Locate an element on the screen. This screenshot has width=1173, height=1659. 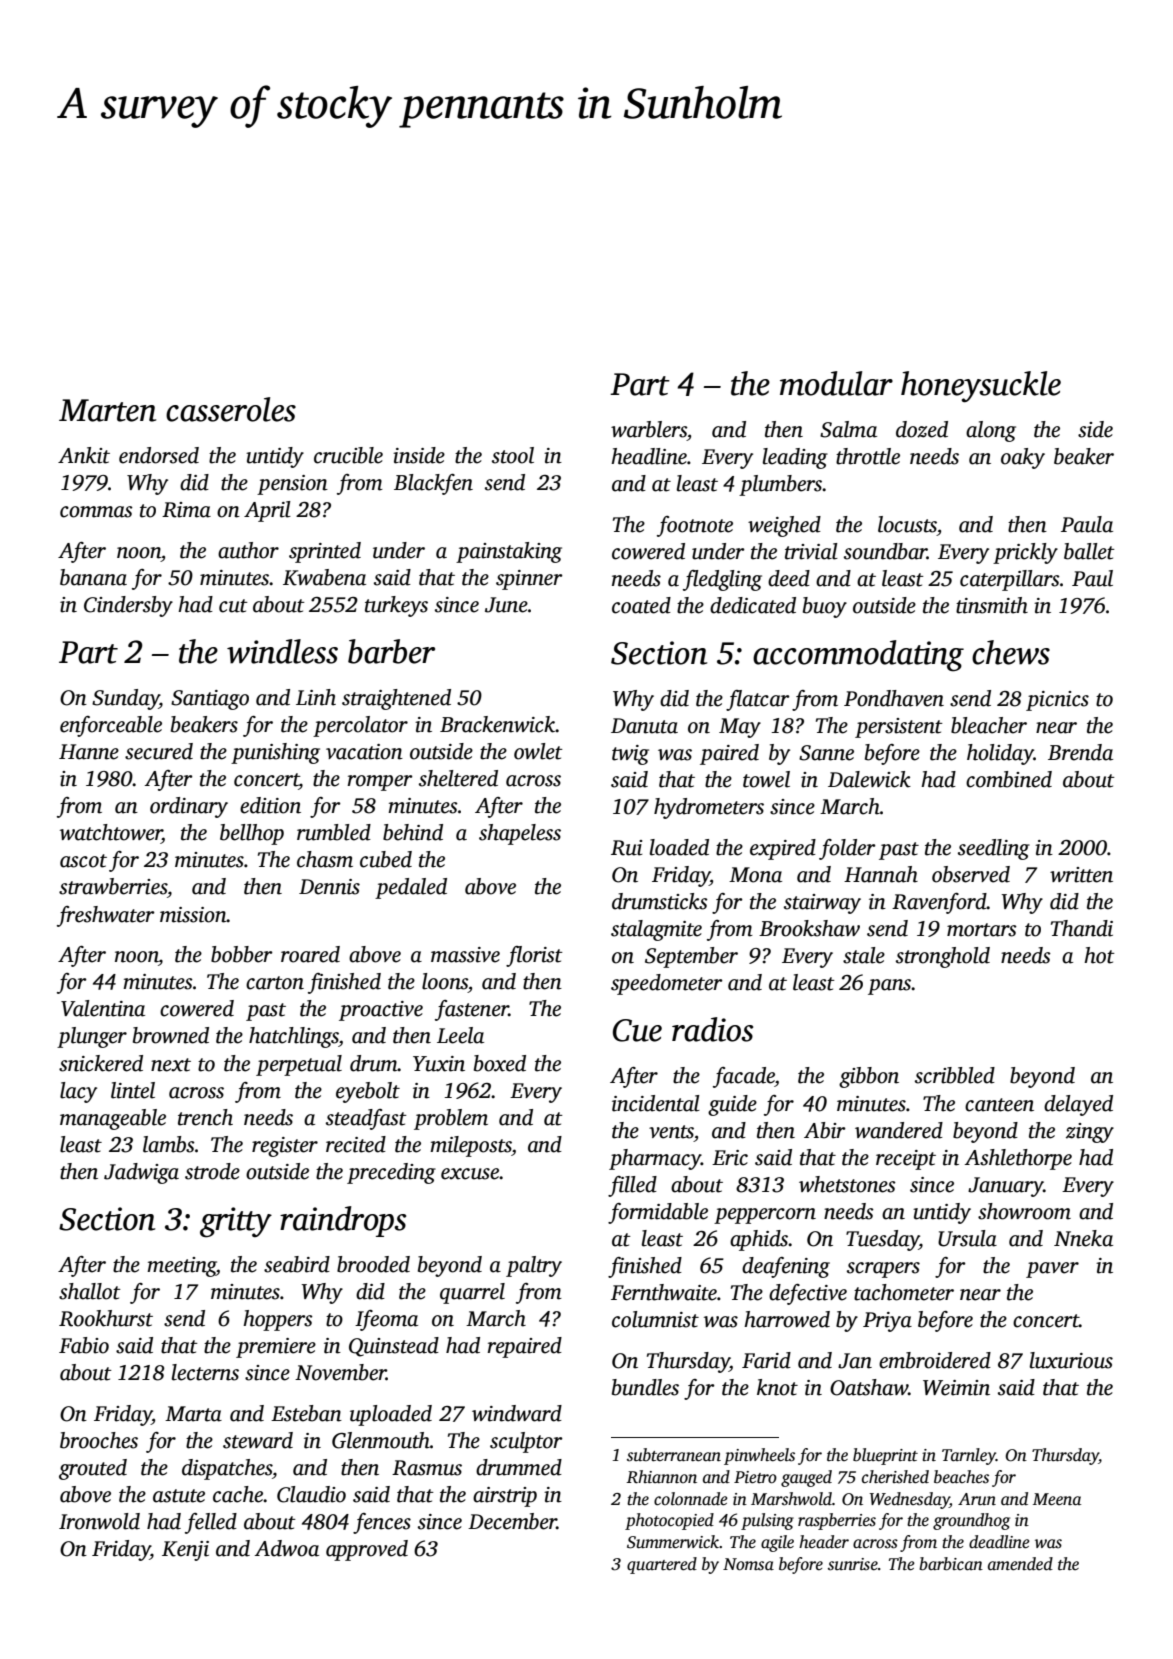
ascot is located at coordinates (83, 861).
